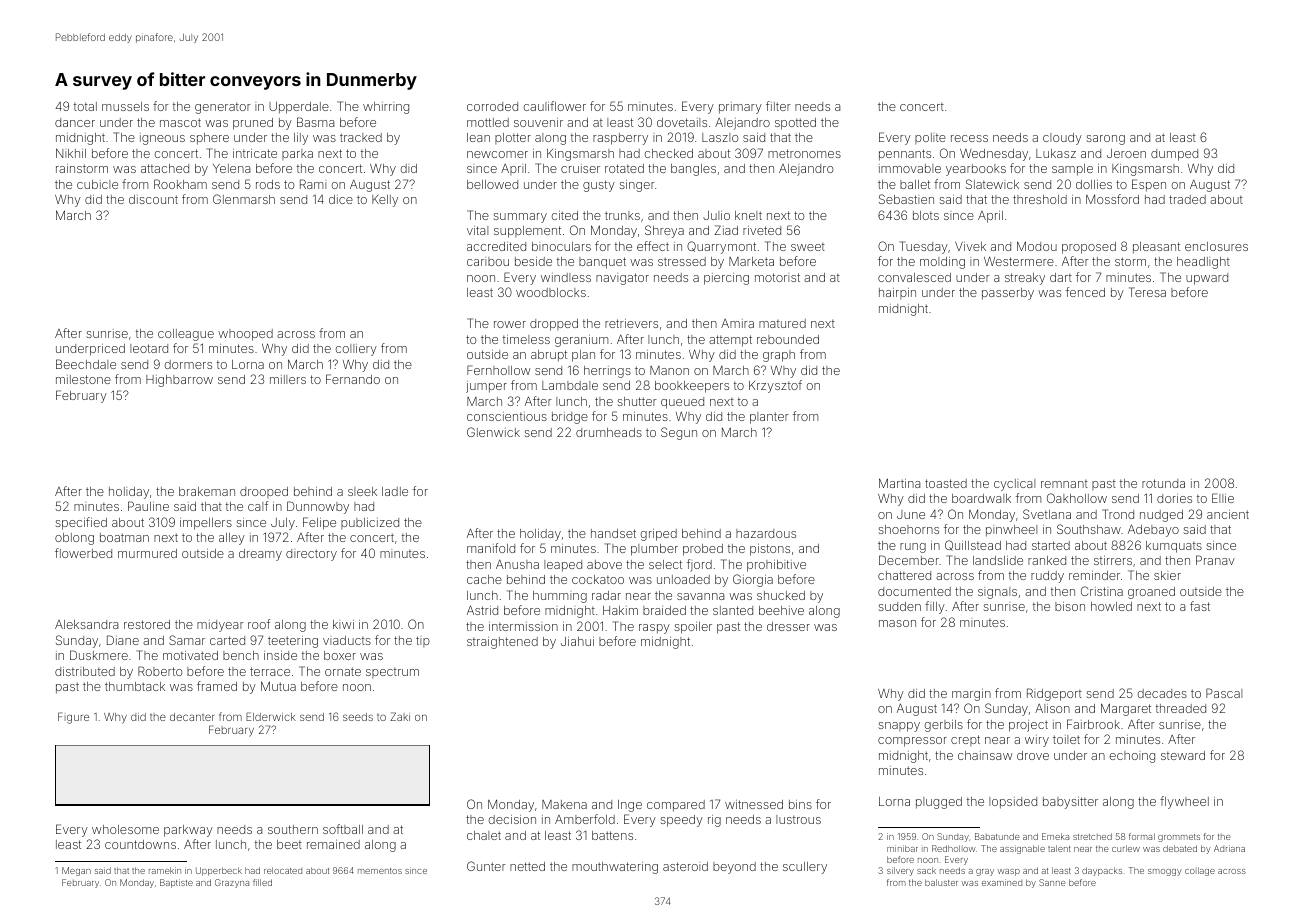 Image resolution: width=1308 pixels, height=924 pixels. Describe the element at coordinates (176, 883) in the image. I see `Baptiste` at that location.
